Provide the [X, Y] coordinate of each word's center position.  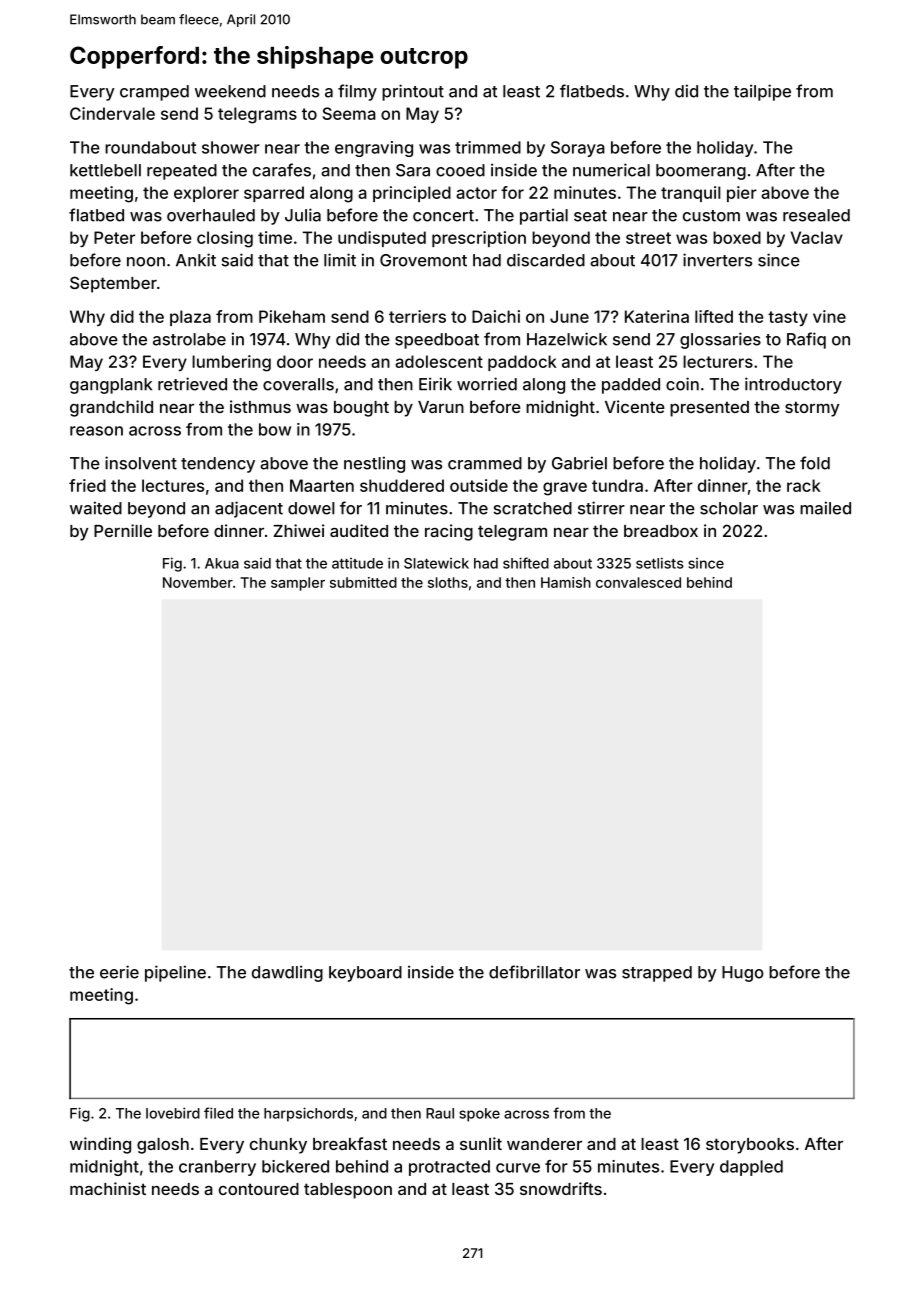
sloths [448, 582]
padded [631, 386]
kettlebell [105, 170]
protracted [449, 1168]
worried [487, 384]
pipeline [175, 973]
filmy [357, 92]
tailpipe [762, 92]
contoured [259, 1189]
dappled [751, 1168]
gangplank [111, 386]
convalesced [638, 582]
